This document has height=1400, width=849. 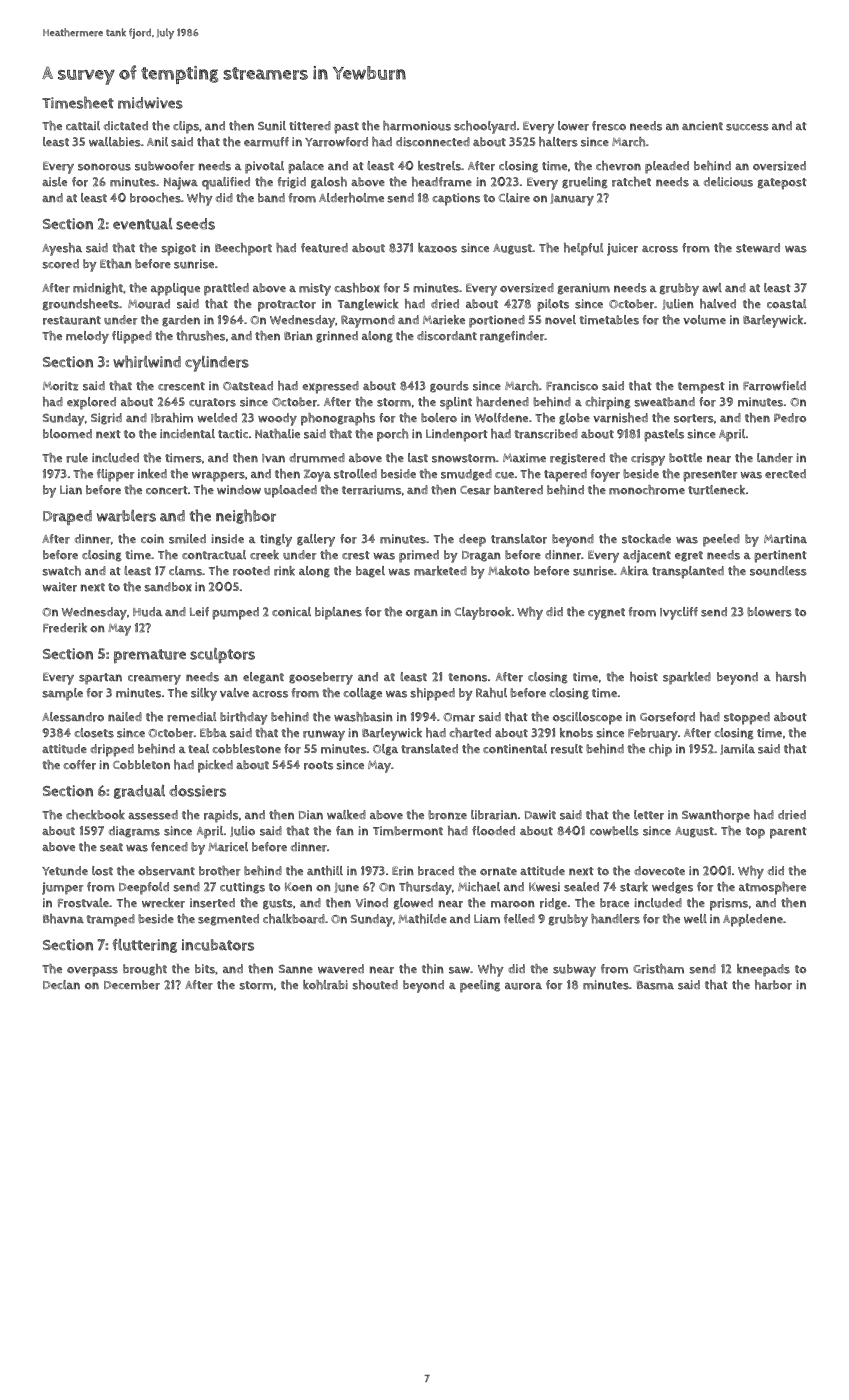 What do you see at coordinates (702, 125) in the document?
I see `ancient` at bounding box center [702, 125].
